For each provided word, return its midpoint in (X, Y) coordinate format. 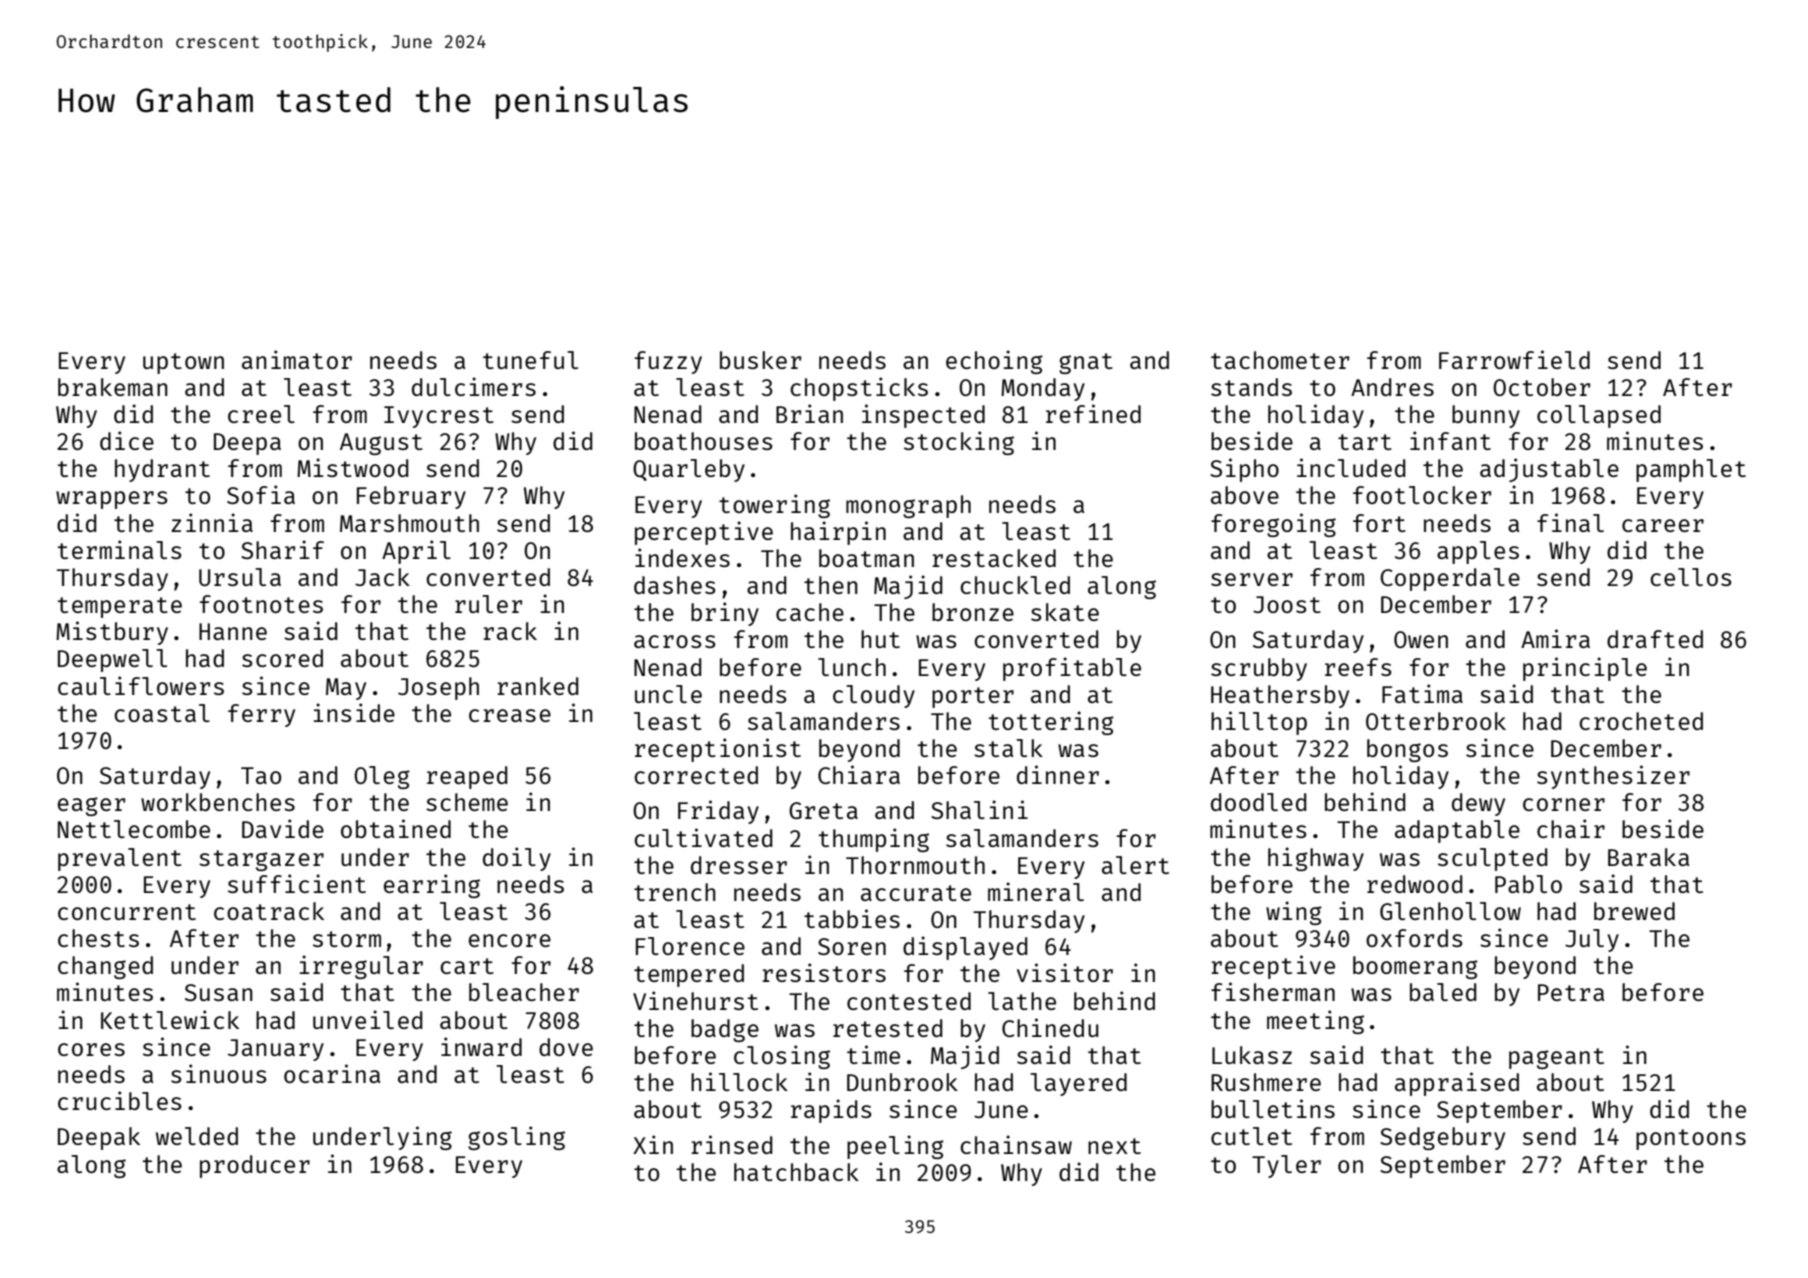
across (674, 641)
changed (105, 967)
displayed (965, 948)
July (1592, 940)
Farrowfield (1514, 359)
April (416, 552)
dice (127, 440)
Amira (1555, 638)
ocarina (332, 1073)
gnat (1086, 363)
